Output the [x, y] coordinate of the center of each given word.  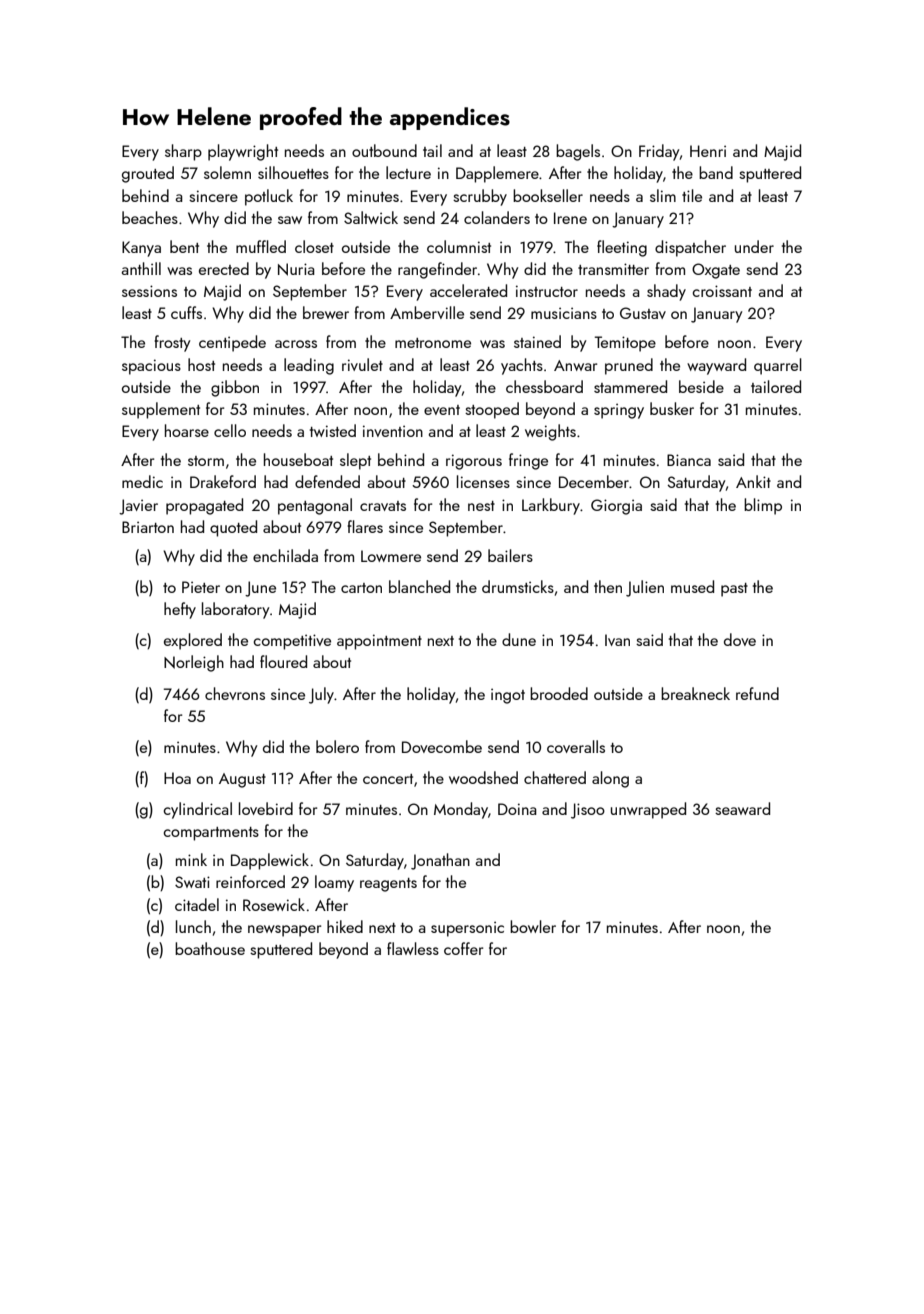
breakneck [695, 693]
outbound [384, 150]
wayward [716, 366]
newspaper [284, 931]
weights [550, 432]
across [296, 344]
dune [519, 639]
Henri [708, 151]
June [260, 589]
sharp [183, 152]
